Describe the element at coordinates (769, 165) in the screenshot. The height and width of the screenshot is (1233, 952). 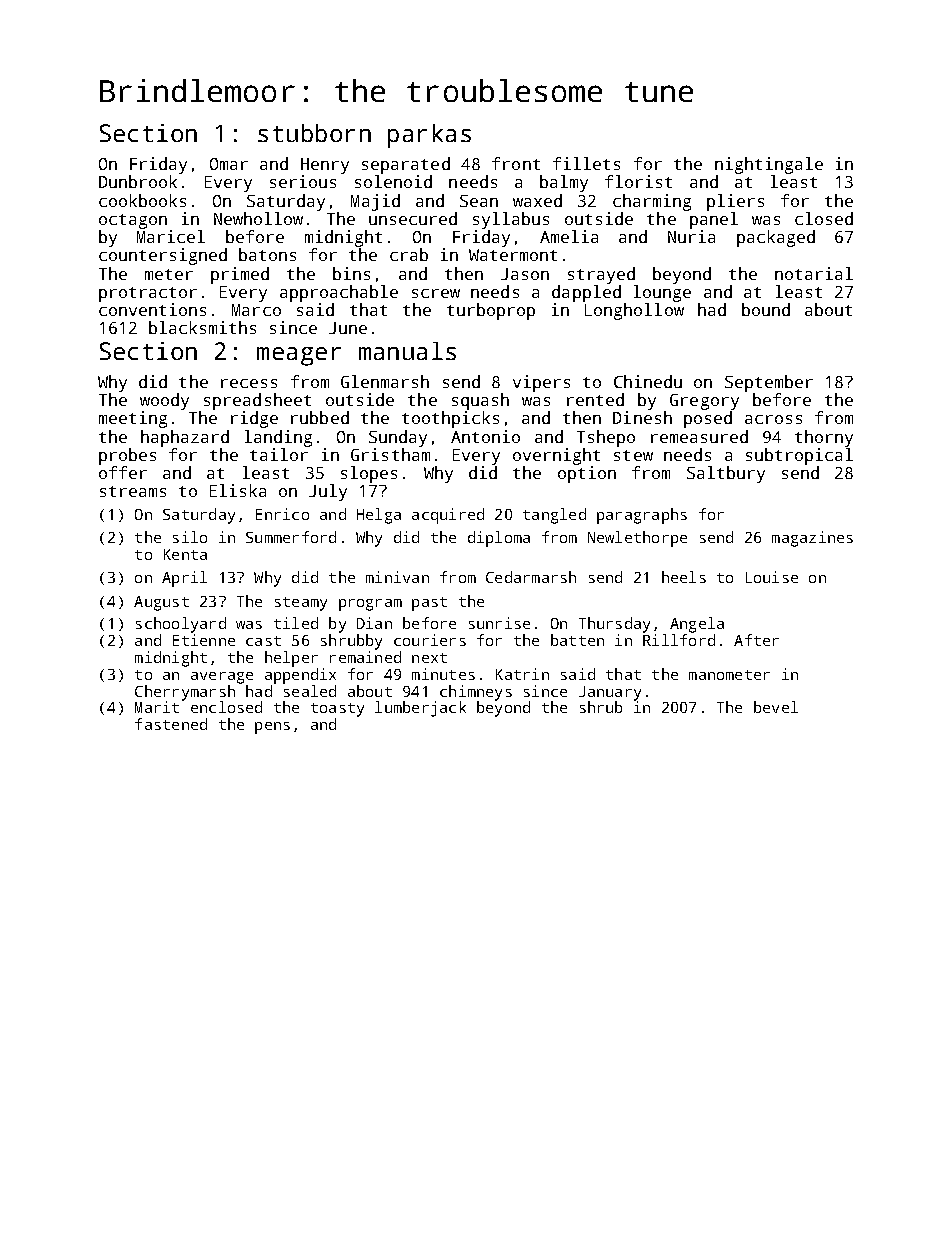
I see `nightingale` at that location.
